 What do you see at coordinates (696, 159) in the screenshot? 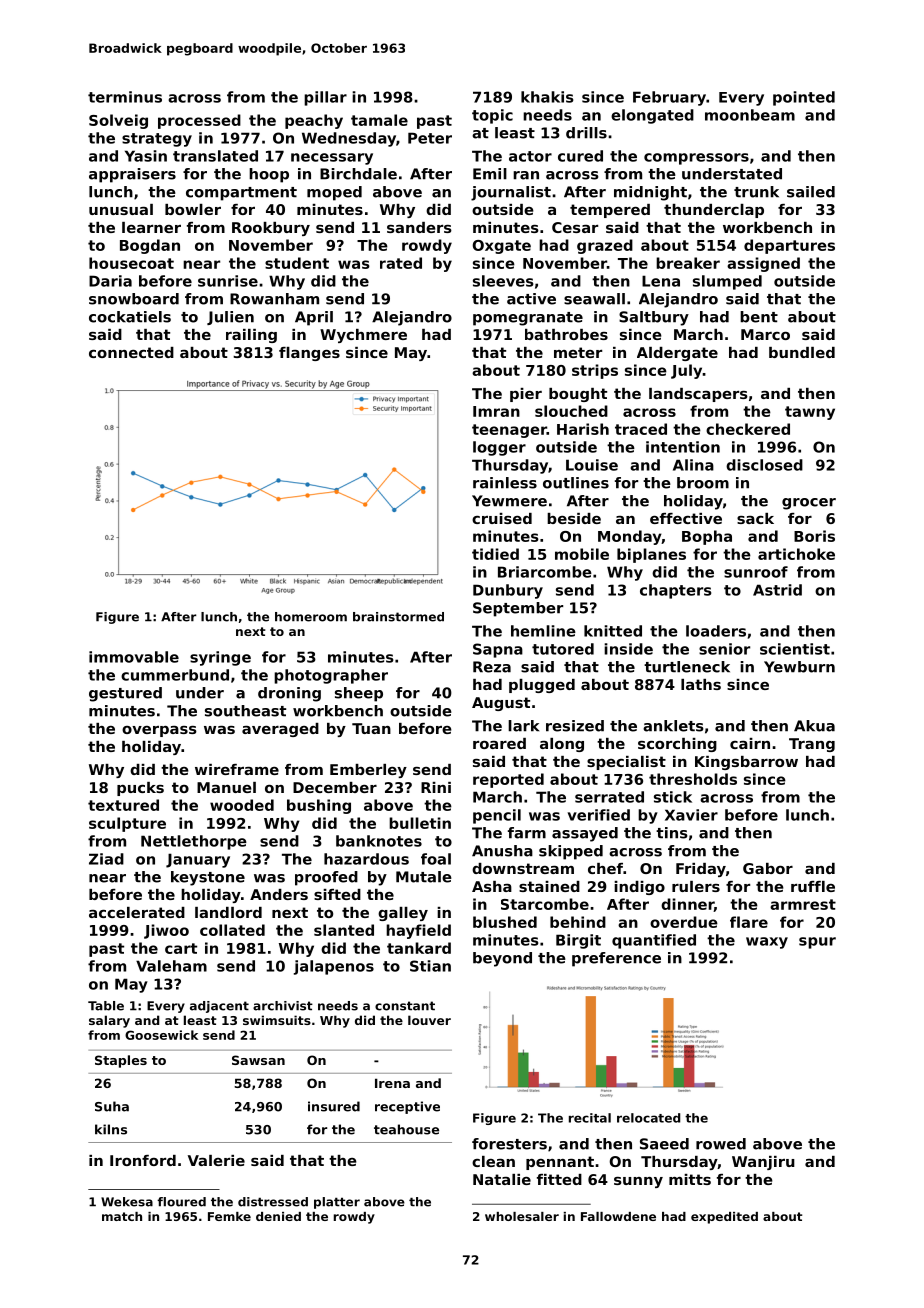
I see `compressors` at bounding box center [696, 159].
